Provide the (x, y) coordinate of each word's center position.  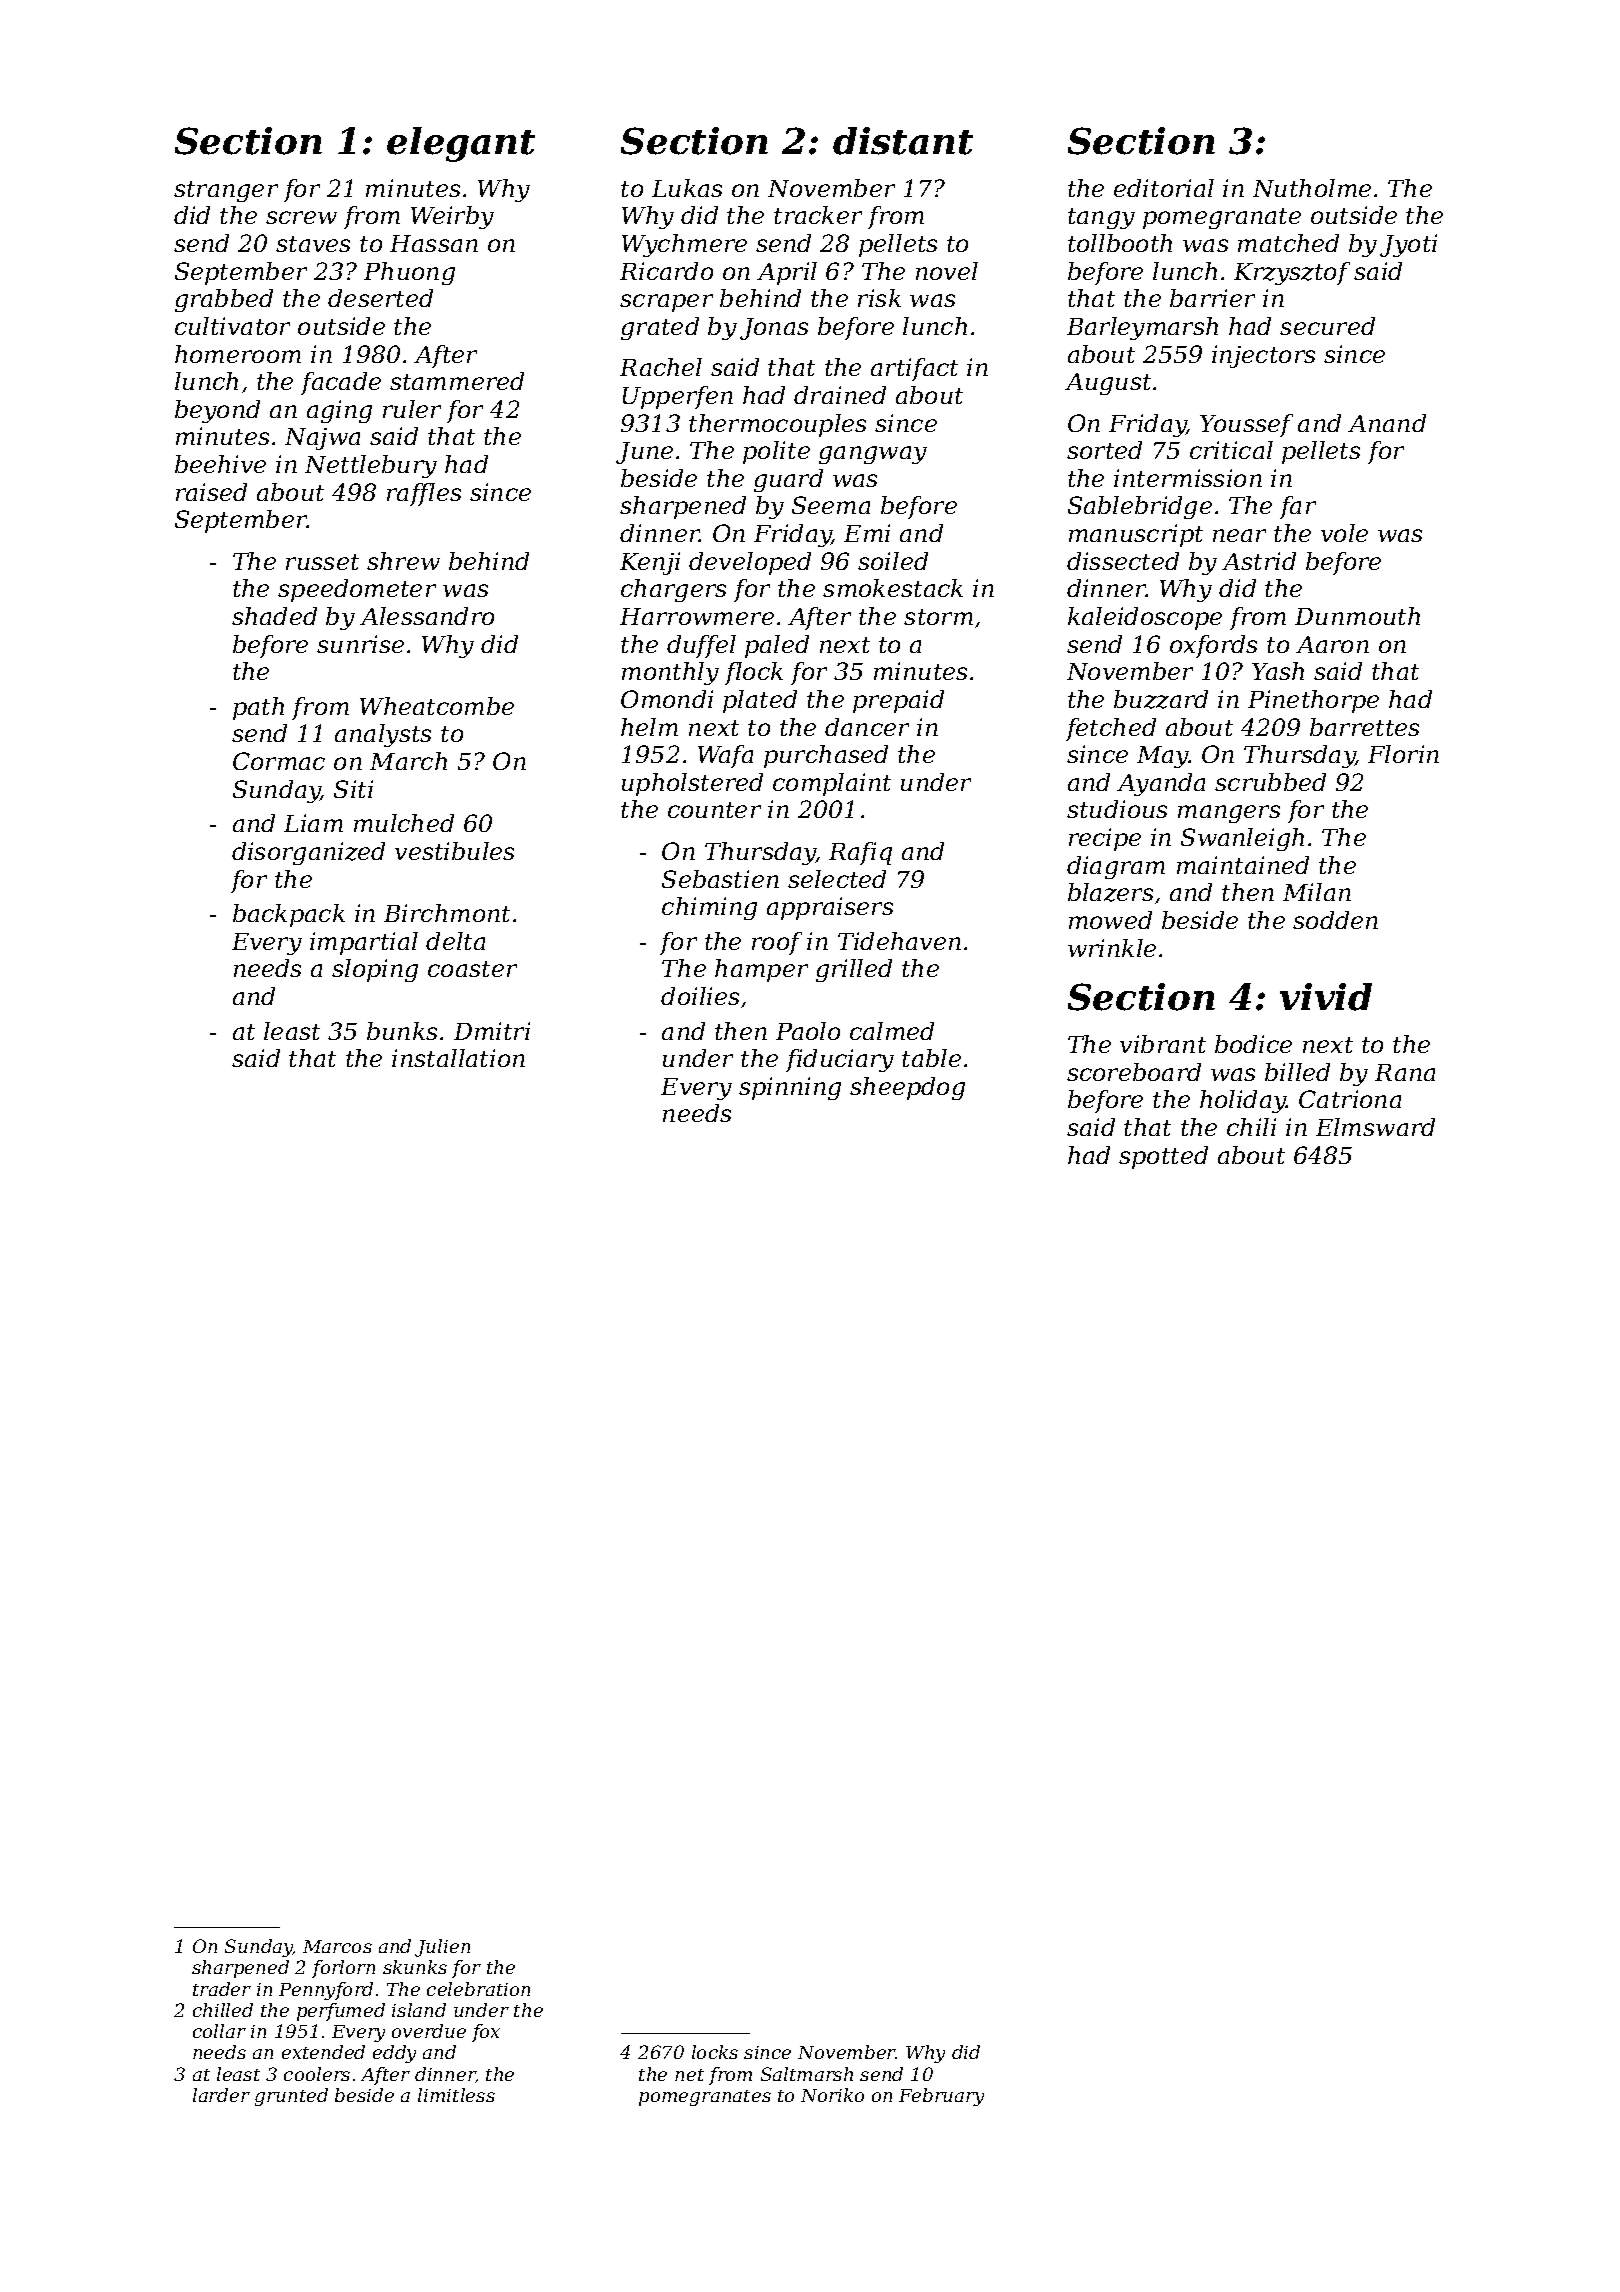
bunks (402, 1031)
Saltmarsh (807, 2074)
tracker (818, 215)
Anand (1387, 423)
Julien (442, 1948)
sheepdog (907, 1088)
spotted (1163, 1157)
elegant (461, 144)
